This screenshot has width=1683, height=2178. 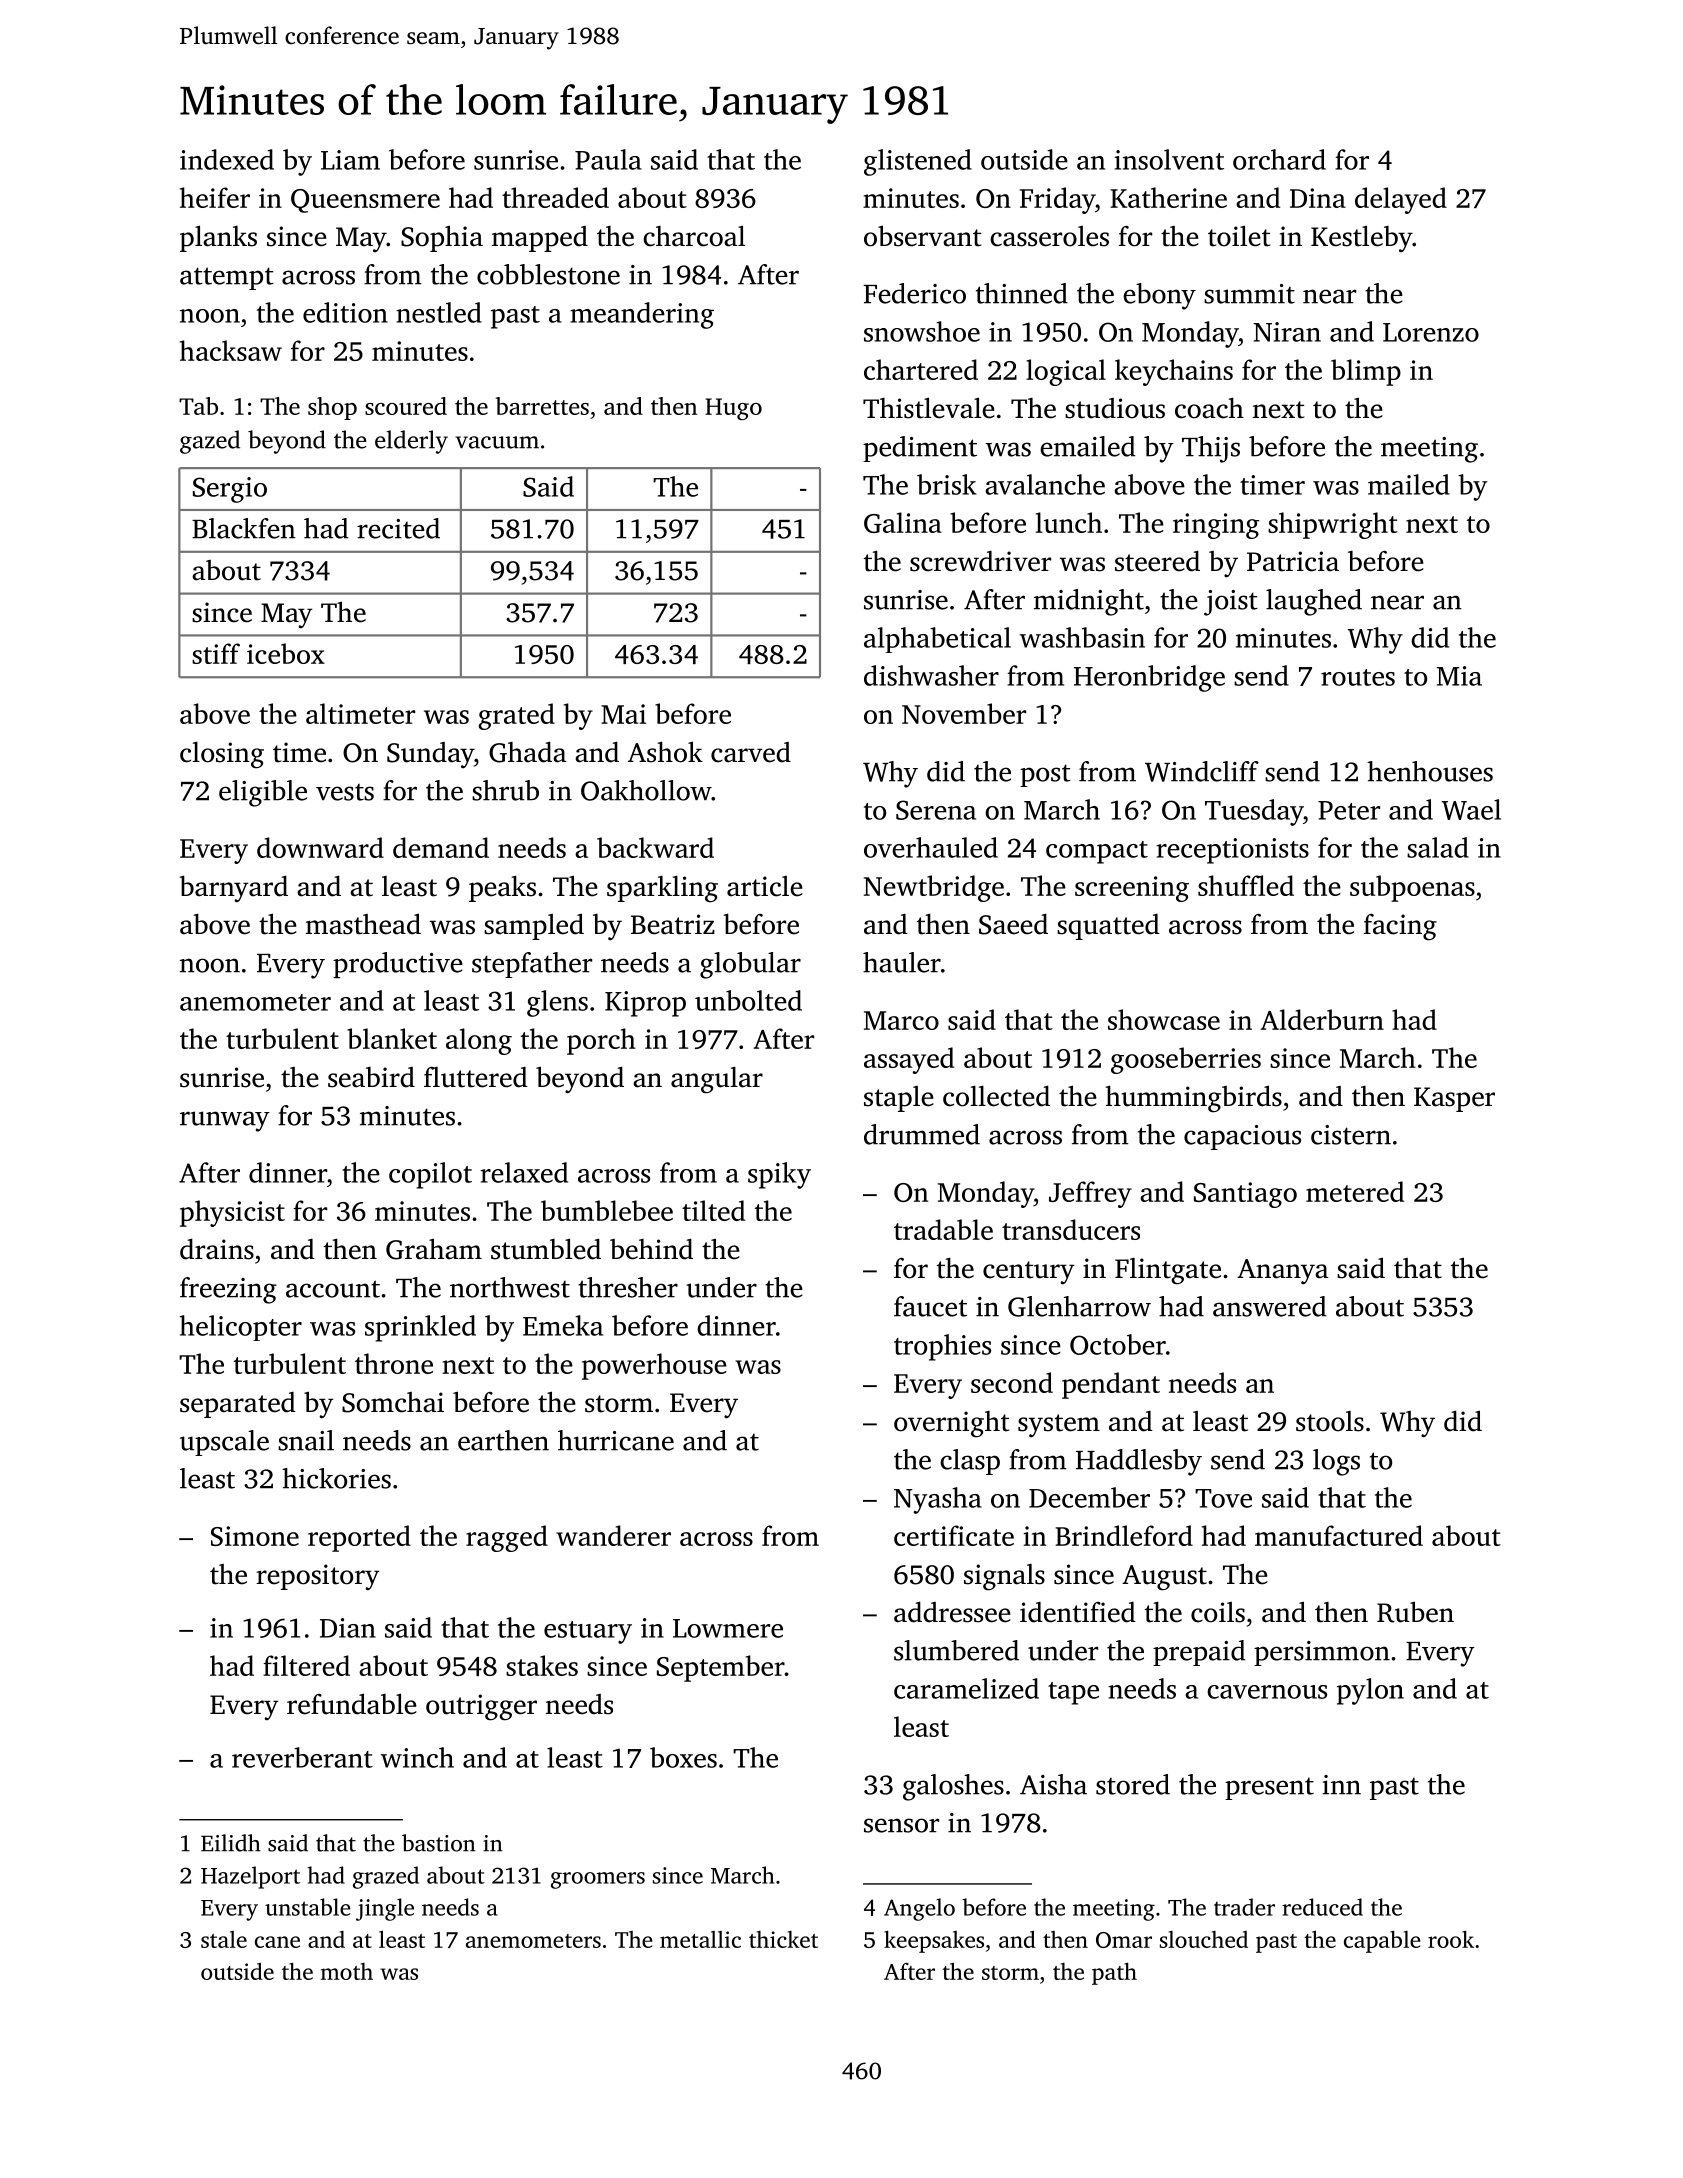 What do you see at coordinates (1415, 1612) in the screenshot?
I see `Ruben` at bounding box center [1415, 1612].
